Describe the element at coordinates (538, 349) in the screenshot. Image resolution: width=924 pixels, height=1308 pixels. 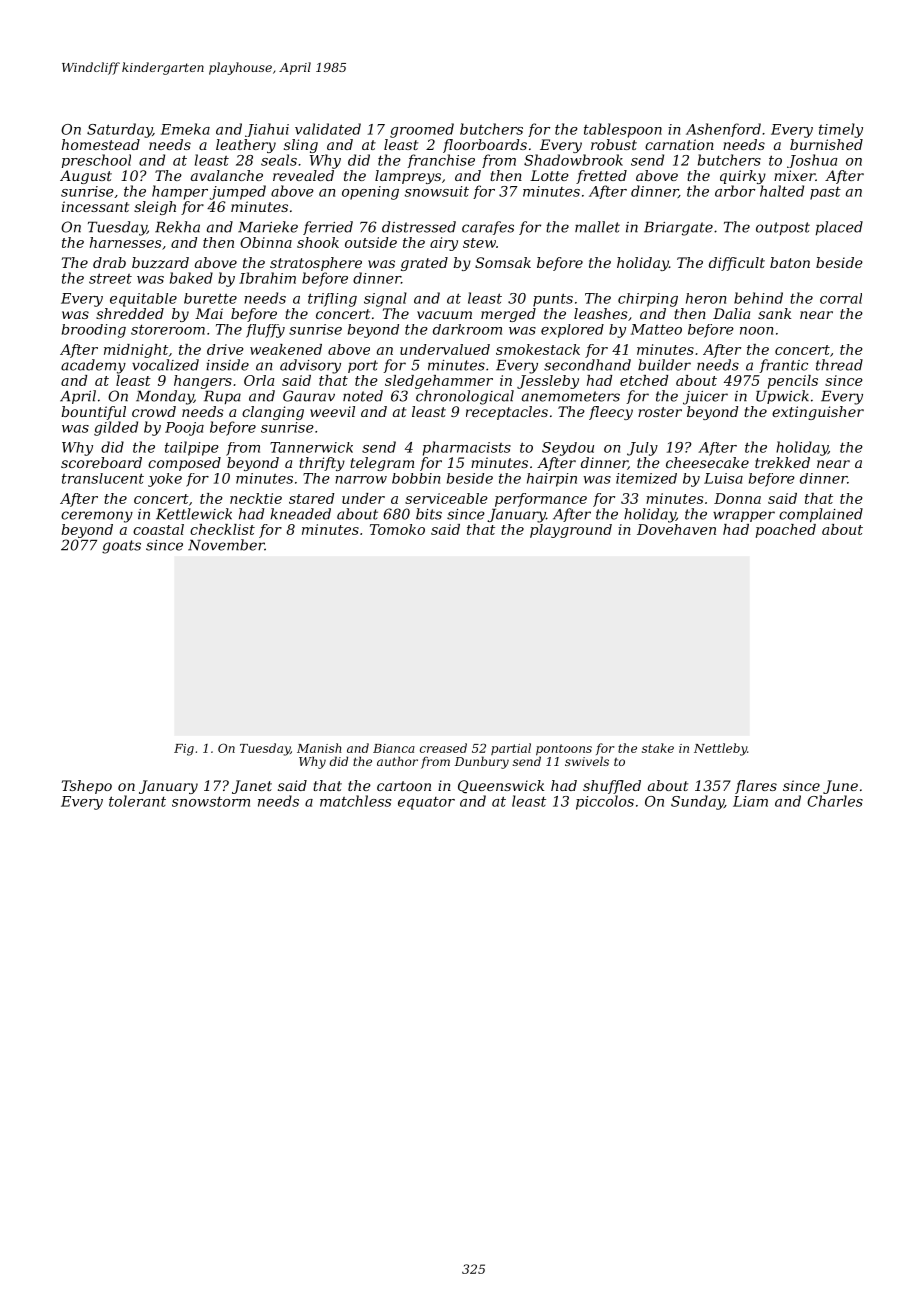
I see `smokestack` at that location.
